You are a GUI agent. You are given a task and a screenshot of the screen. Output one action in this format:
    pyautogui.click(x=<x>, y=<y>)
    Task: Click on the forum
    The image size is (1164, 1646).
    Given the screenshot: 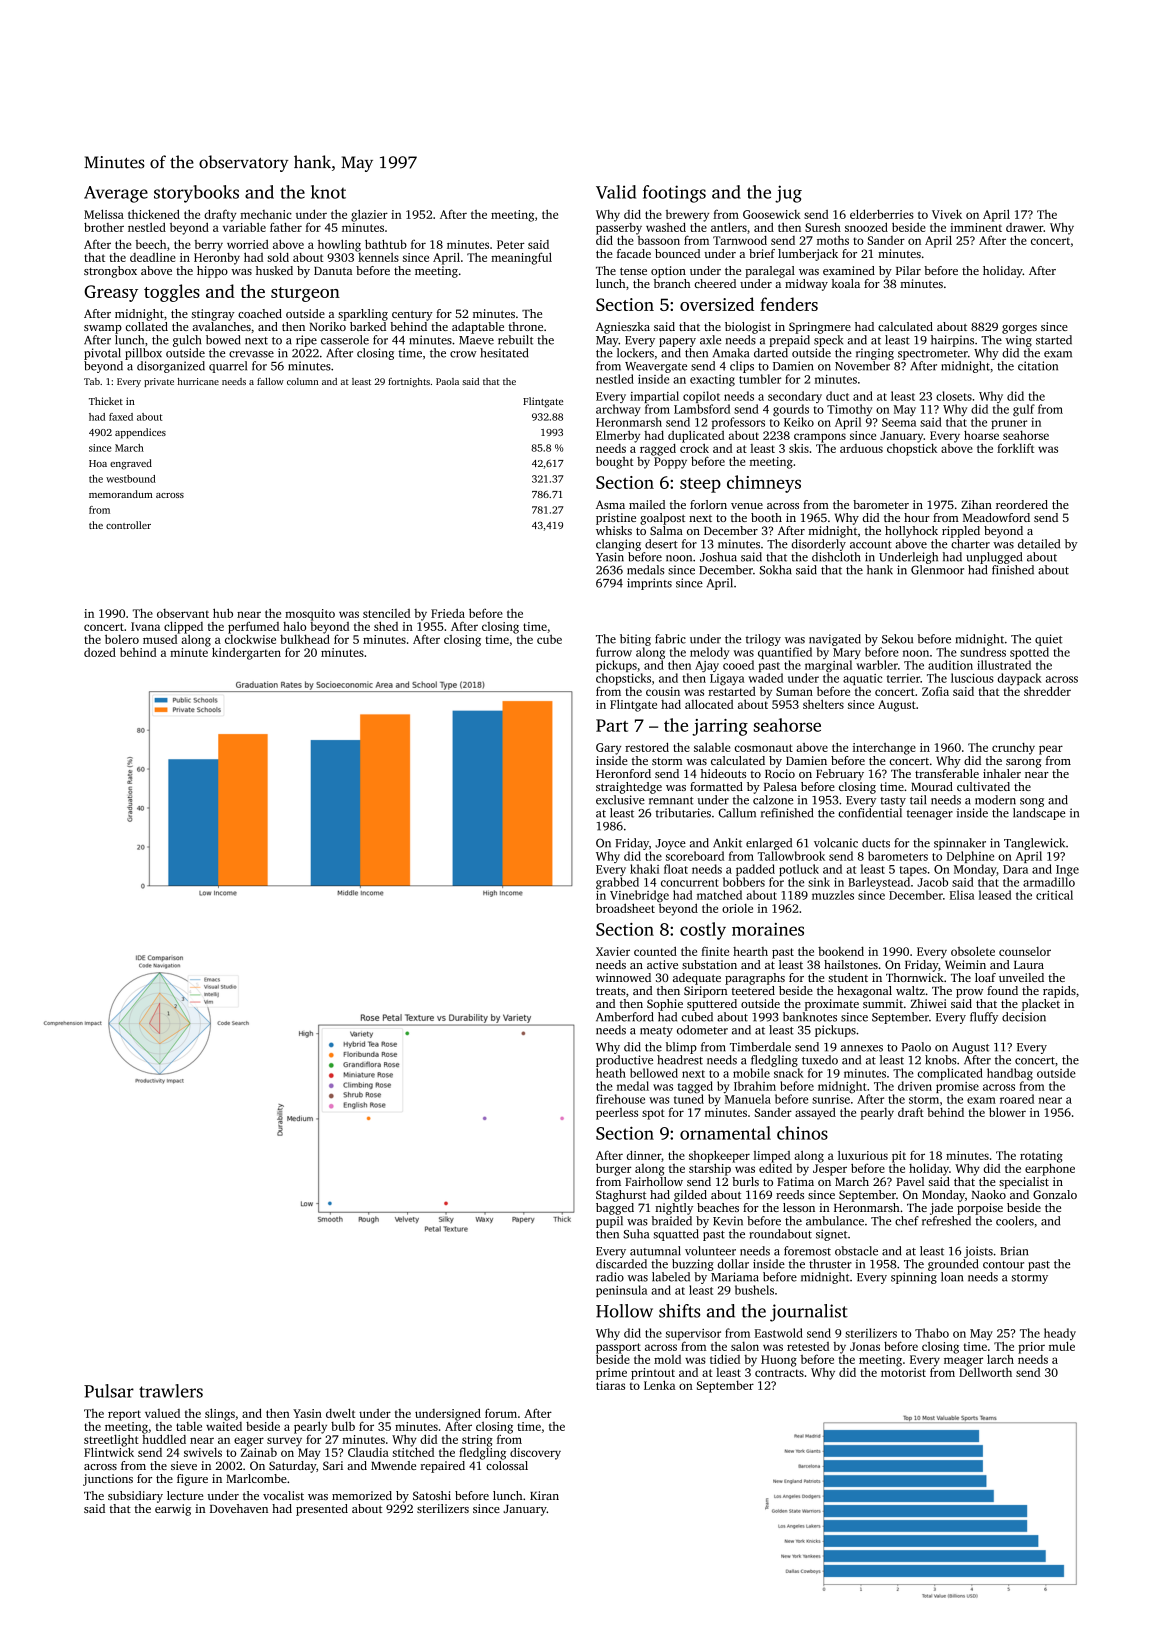 What is the action you would take?
    pyautogui.click(x=501, y=1413)
